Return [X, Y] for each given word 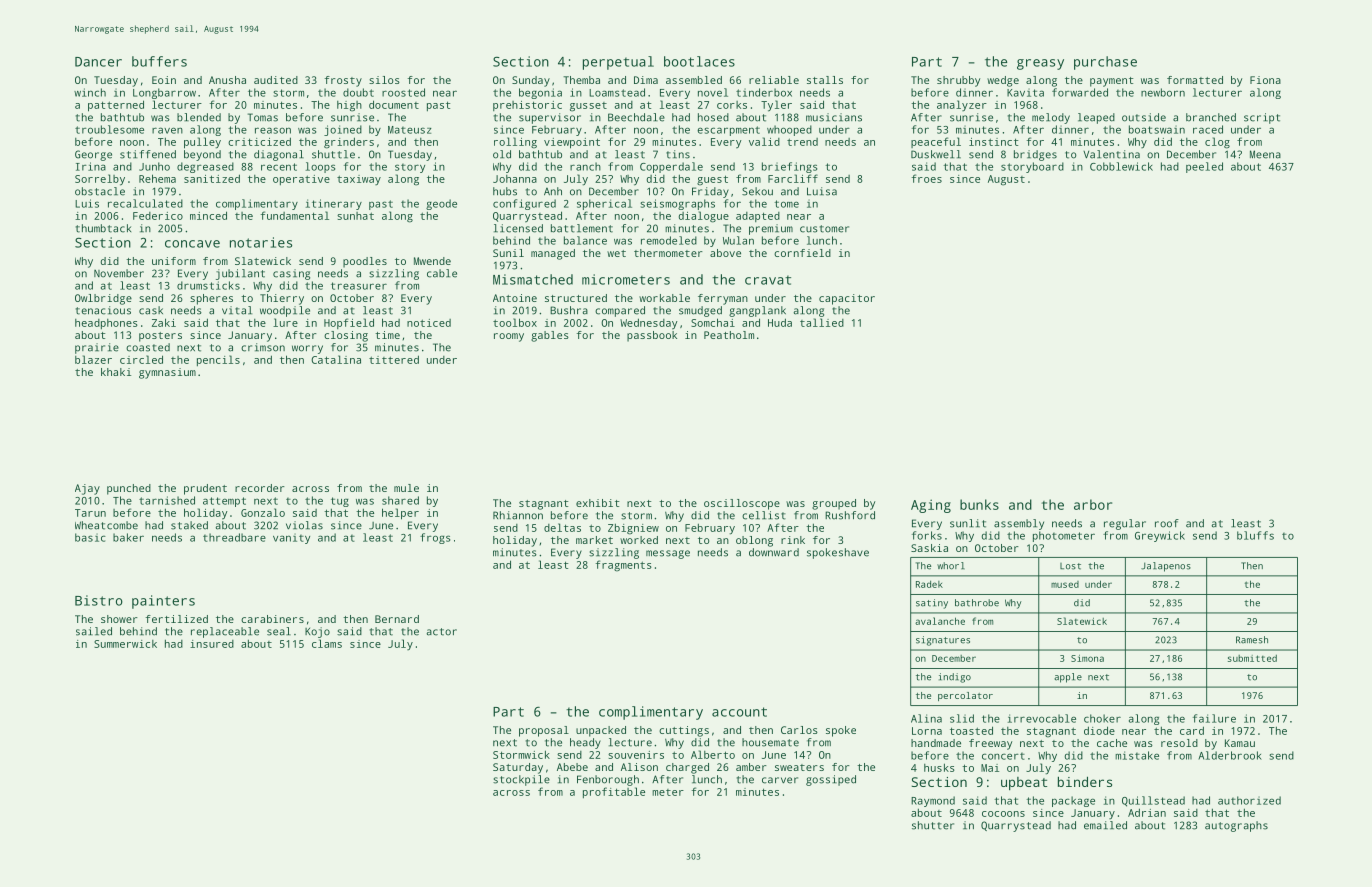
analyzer [962, 105]
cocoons [1003, 814]
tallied [822, 322]
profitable [614, 792]
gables [550, 336]
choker [1102, 718]
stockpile [521, 780]
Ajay [87, 489]
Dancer [98, 62]
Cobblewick [1121, 166]
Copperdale [671, 167]
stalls [825, 80]
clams [327, 643]
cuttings [684, 731]
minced [208, 215]
